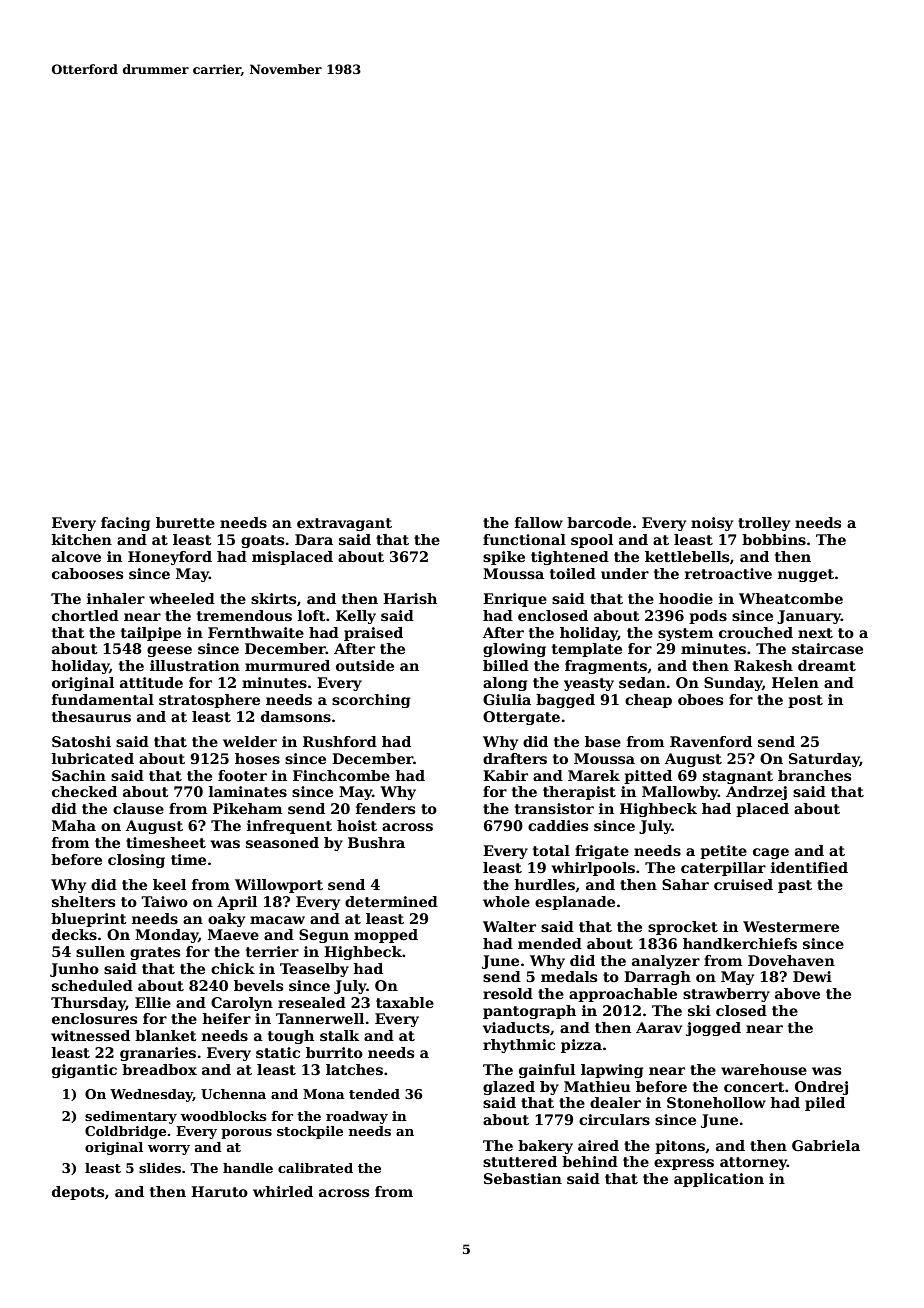  I want to click on slides, so click(160, 1168).
